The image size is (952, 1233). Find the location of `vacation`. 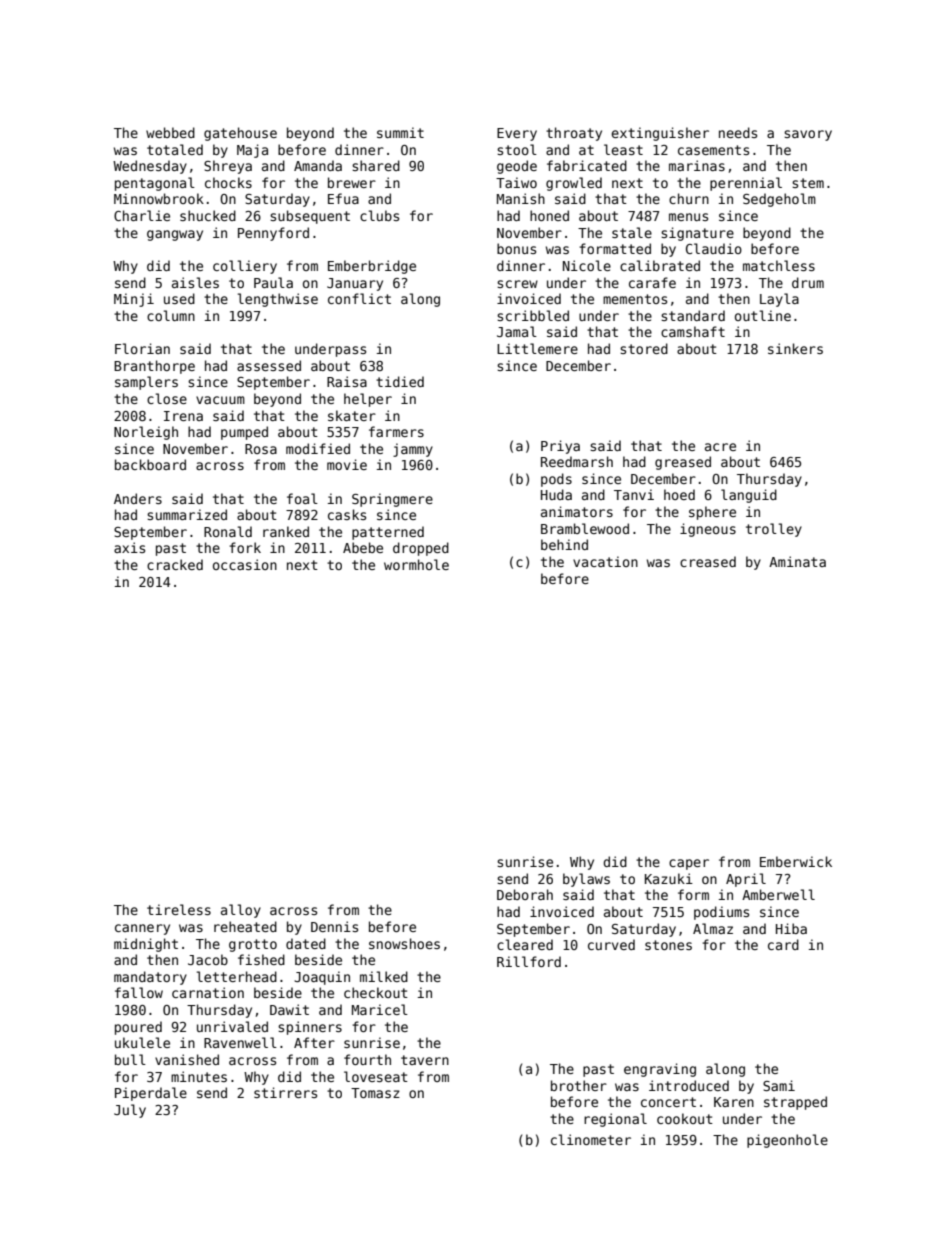

vacation is located at coordinates (605, 561).
